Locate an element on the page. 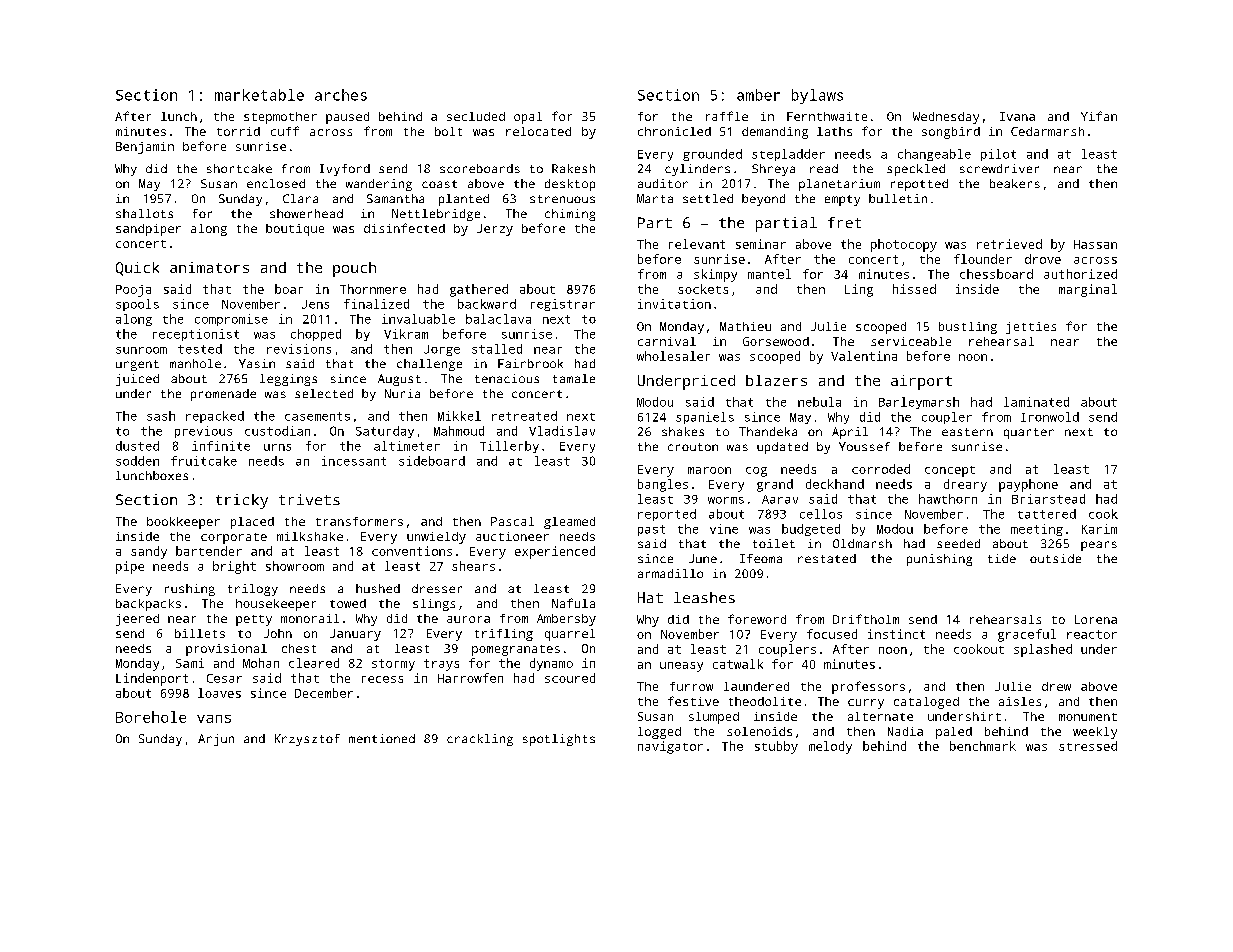 This document has width=1233, height=952. juiced is located at coordinates (137, 380).
